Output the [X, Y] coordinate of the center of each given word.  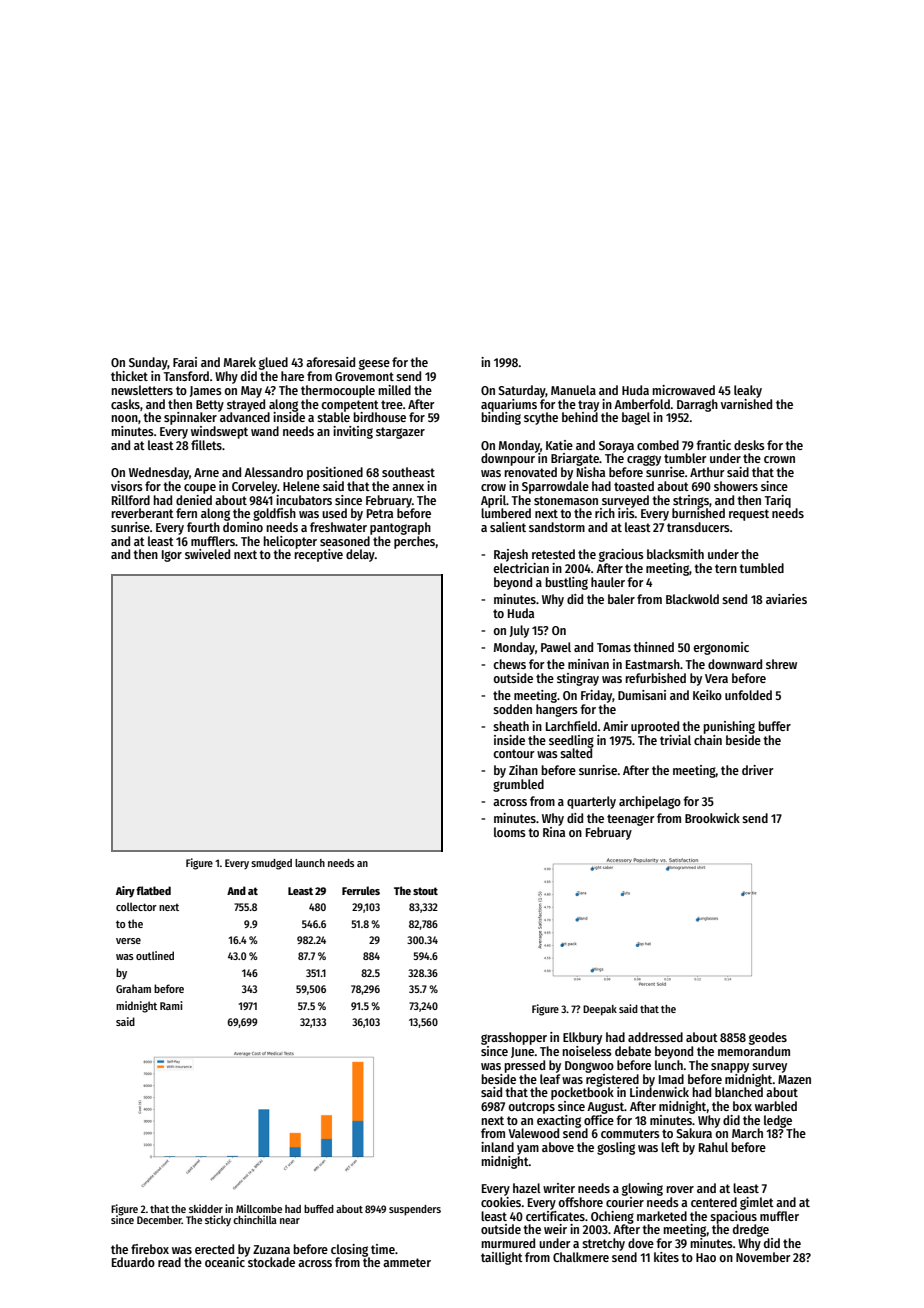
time [383, 1249]
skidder [206, 1208]
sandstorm [557, 527]
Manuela [573, 390]
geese [374, 364]
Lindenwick [659, 1092]
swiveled [207, 554]
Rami [171, 1005]
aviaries [786, 599]
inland [497, 1147]
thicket [129, 376]
